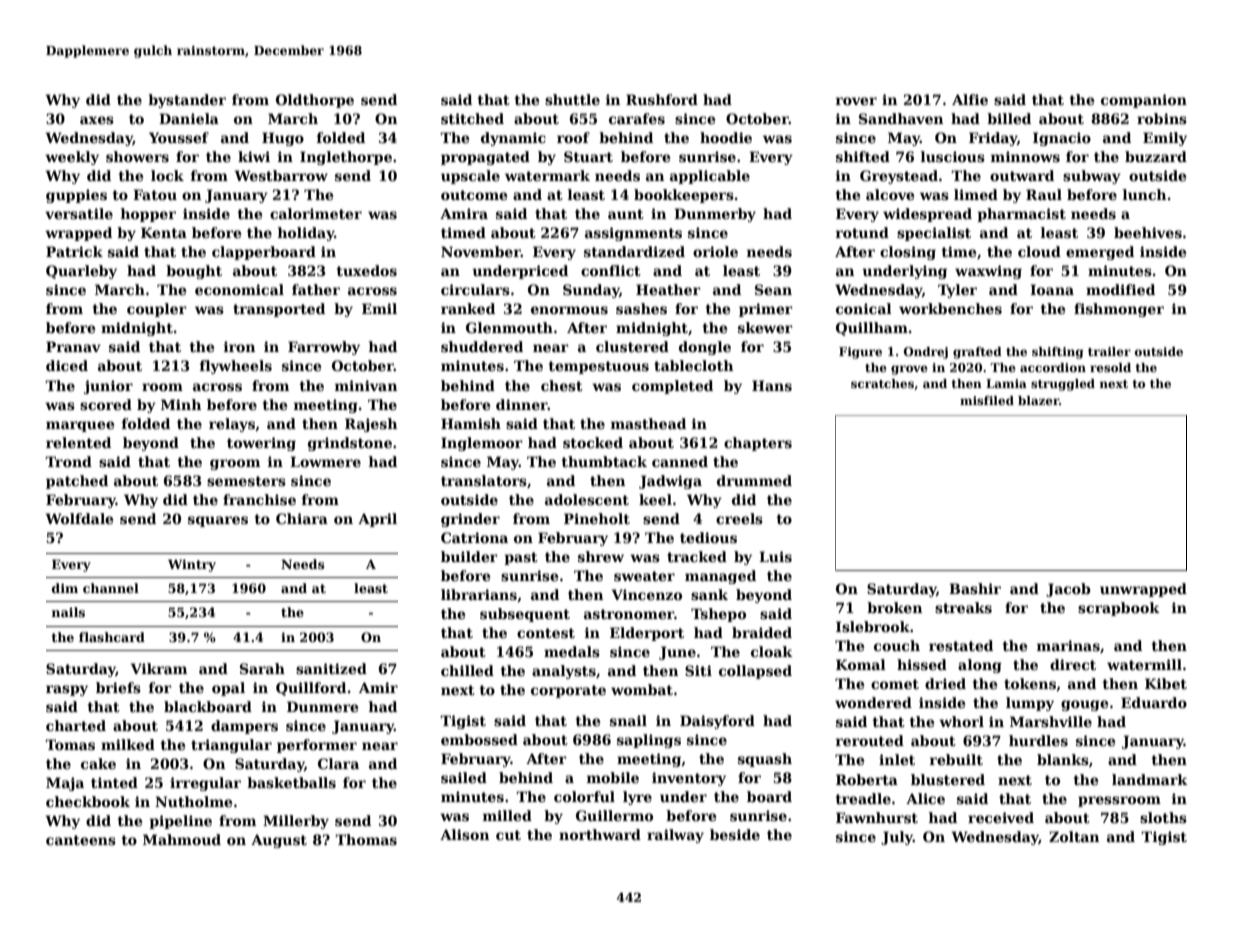 The width and height of the document is (1233, 952). I want to click on Oldthorpe, so click(315, 101).
